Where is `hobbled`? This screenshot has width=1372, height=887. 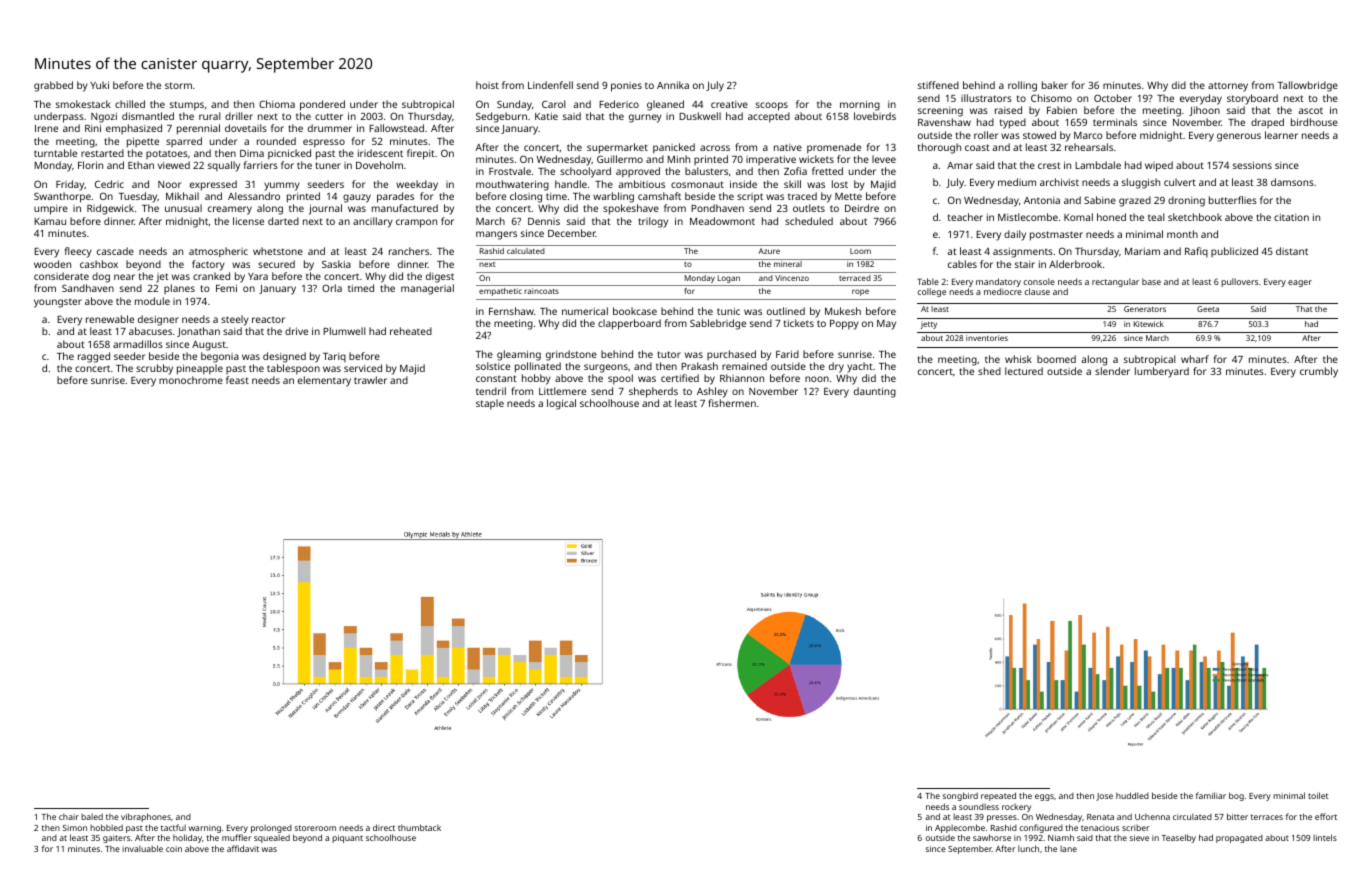 hobbled is located at coordinates (106, 827).
